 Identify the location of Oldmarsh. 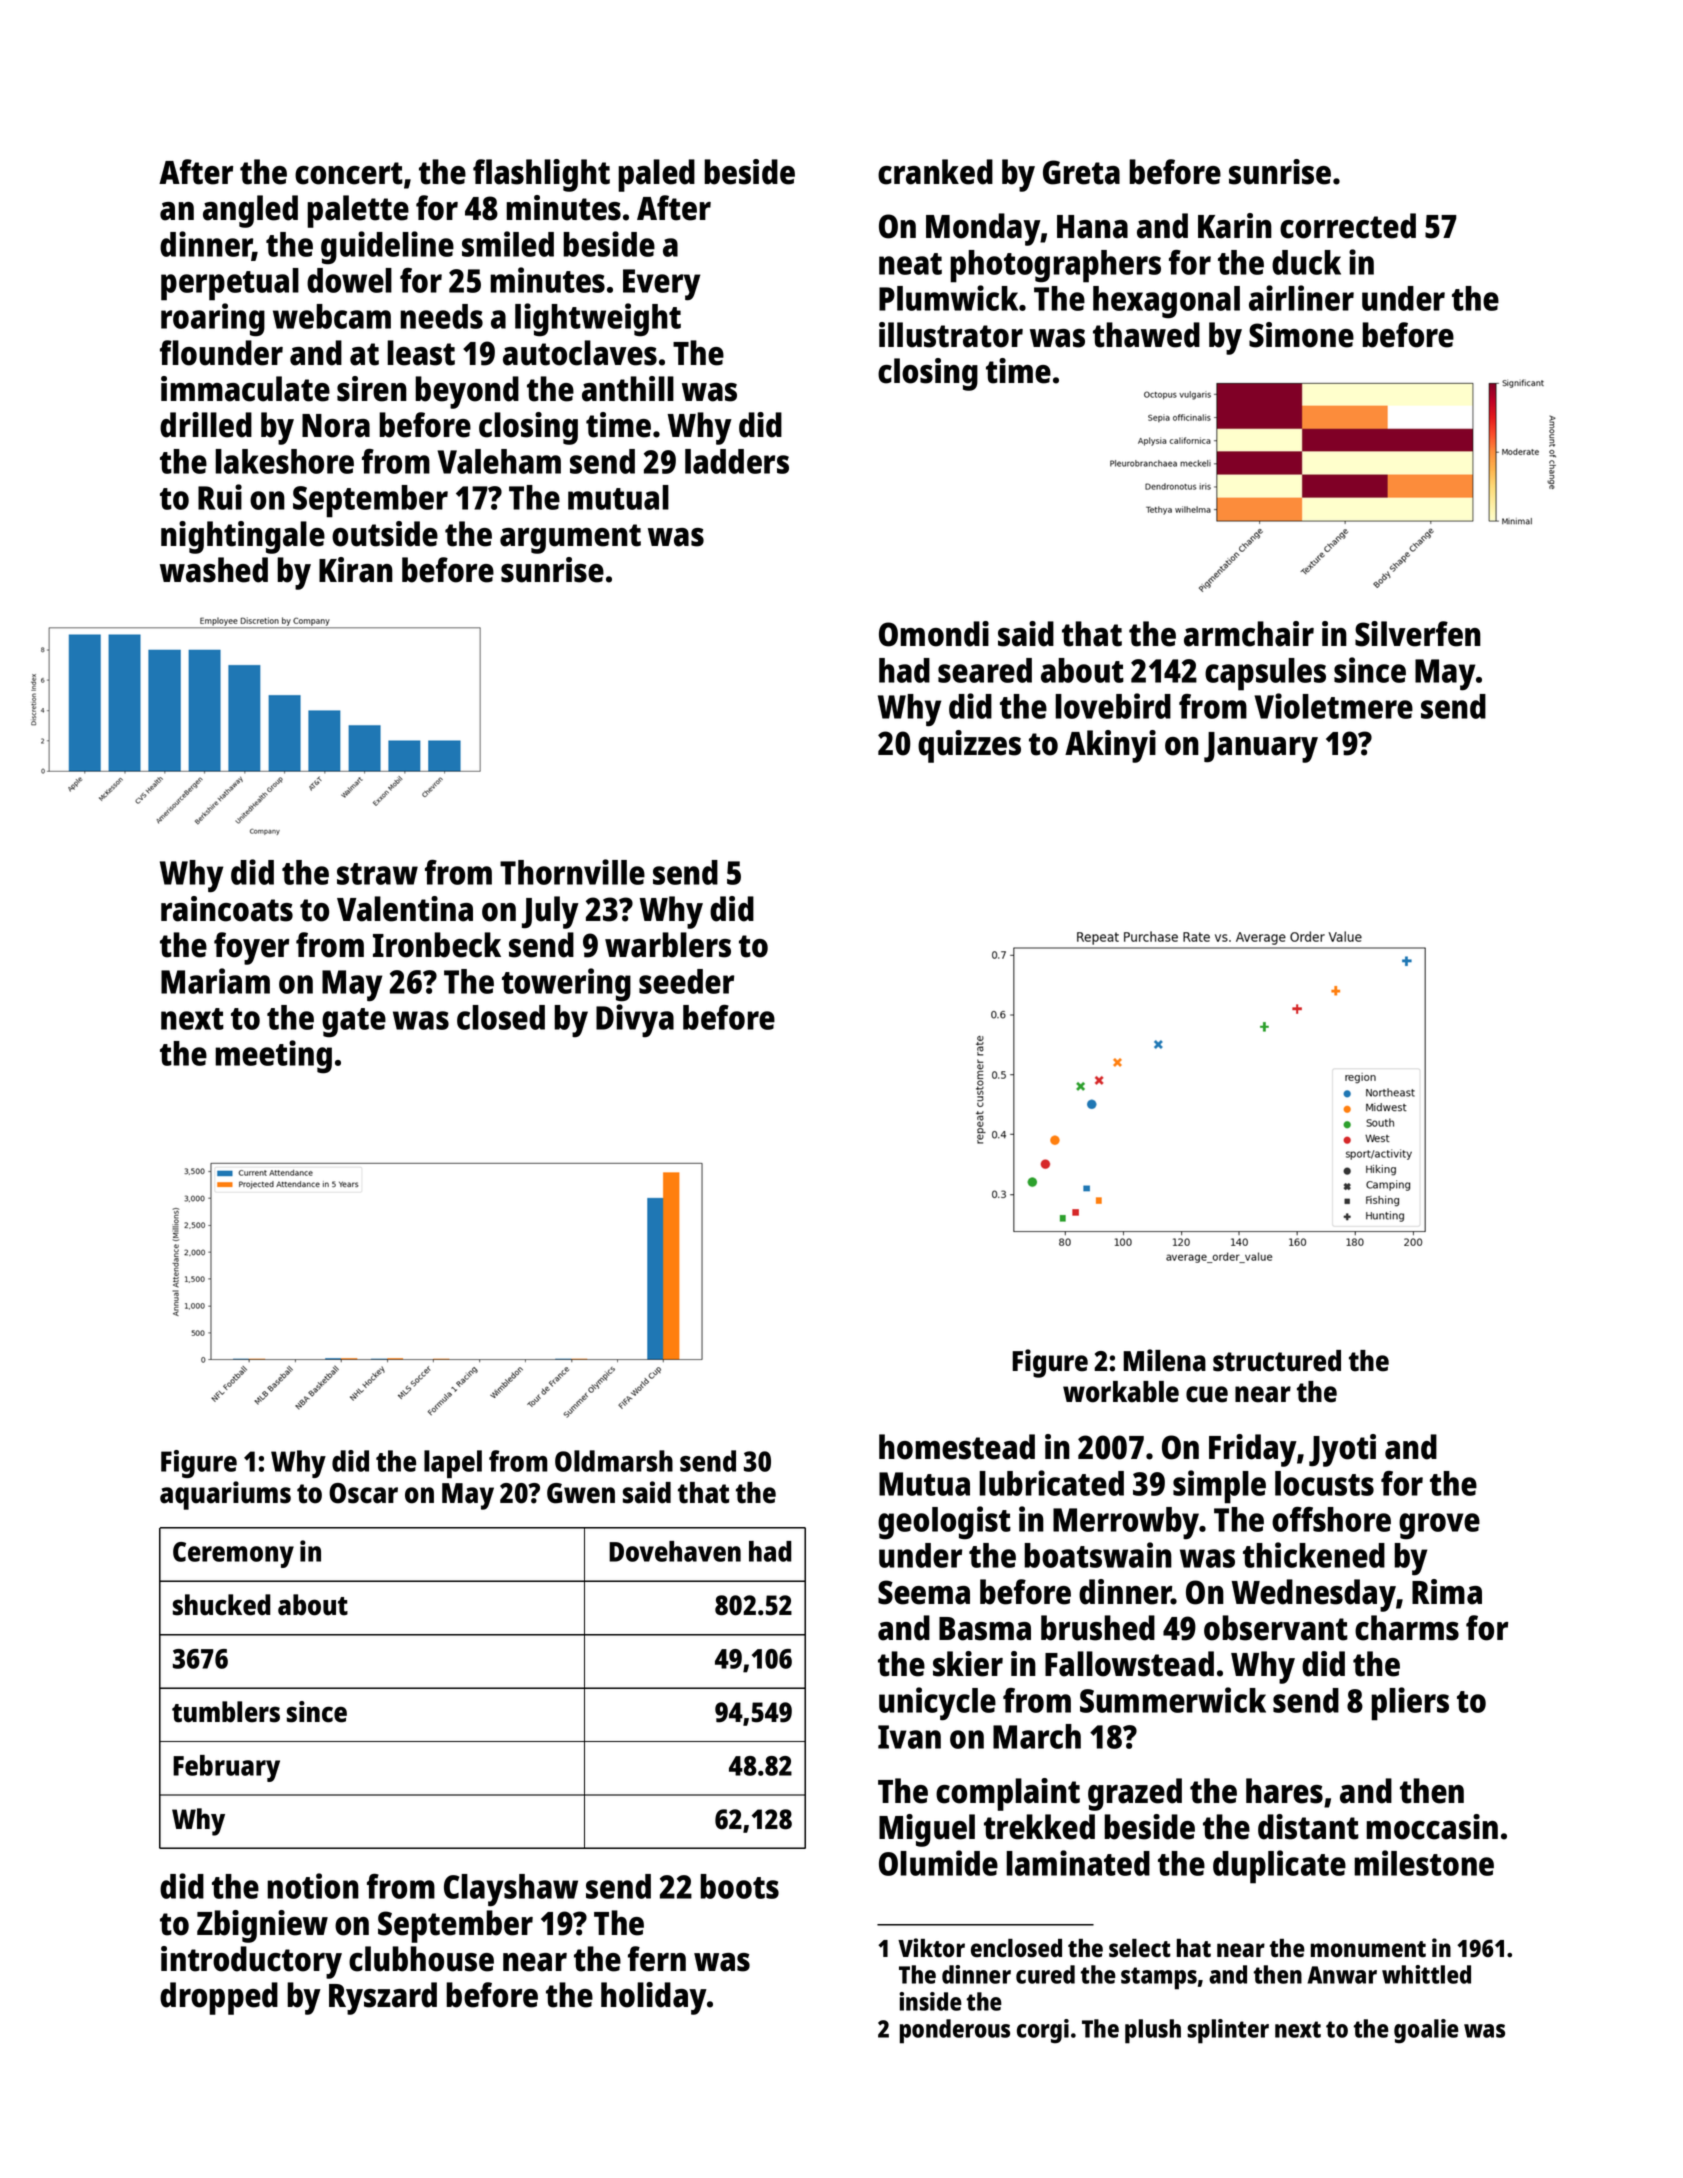
(614, 1461).
